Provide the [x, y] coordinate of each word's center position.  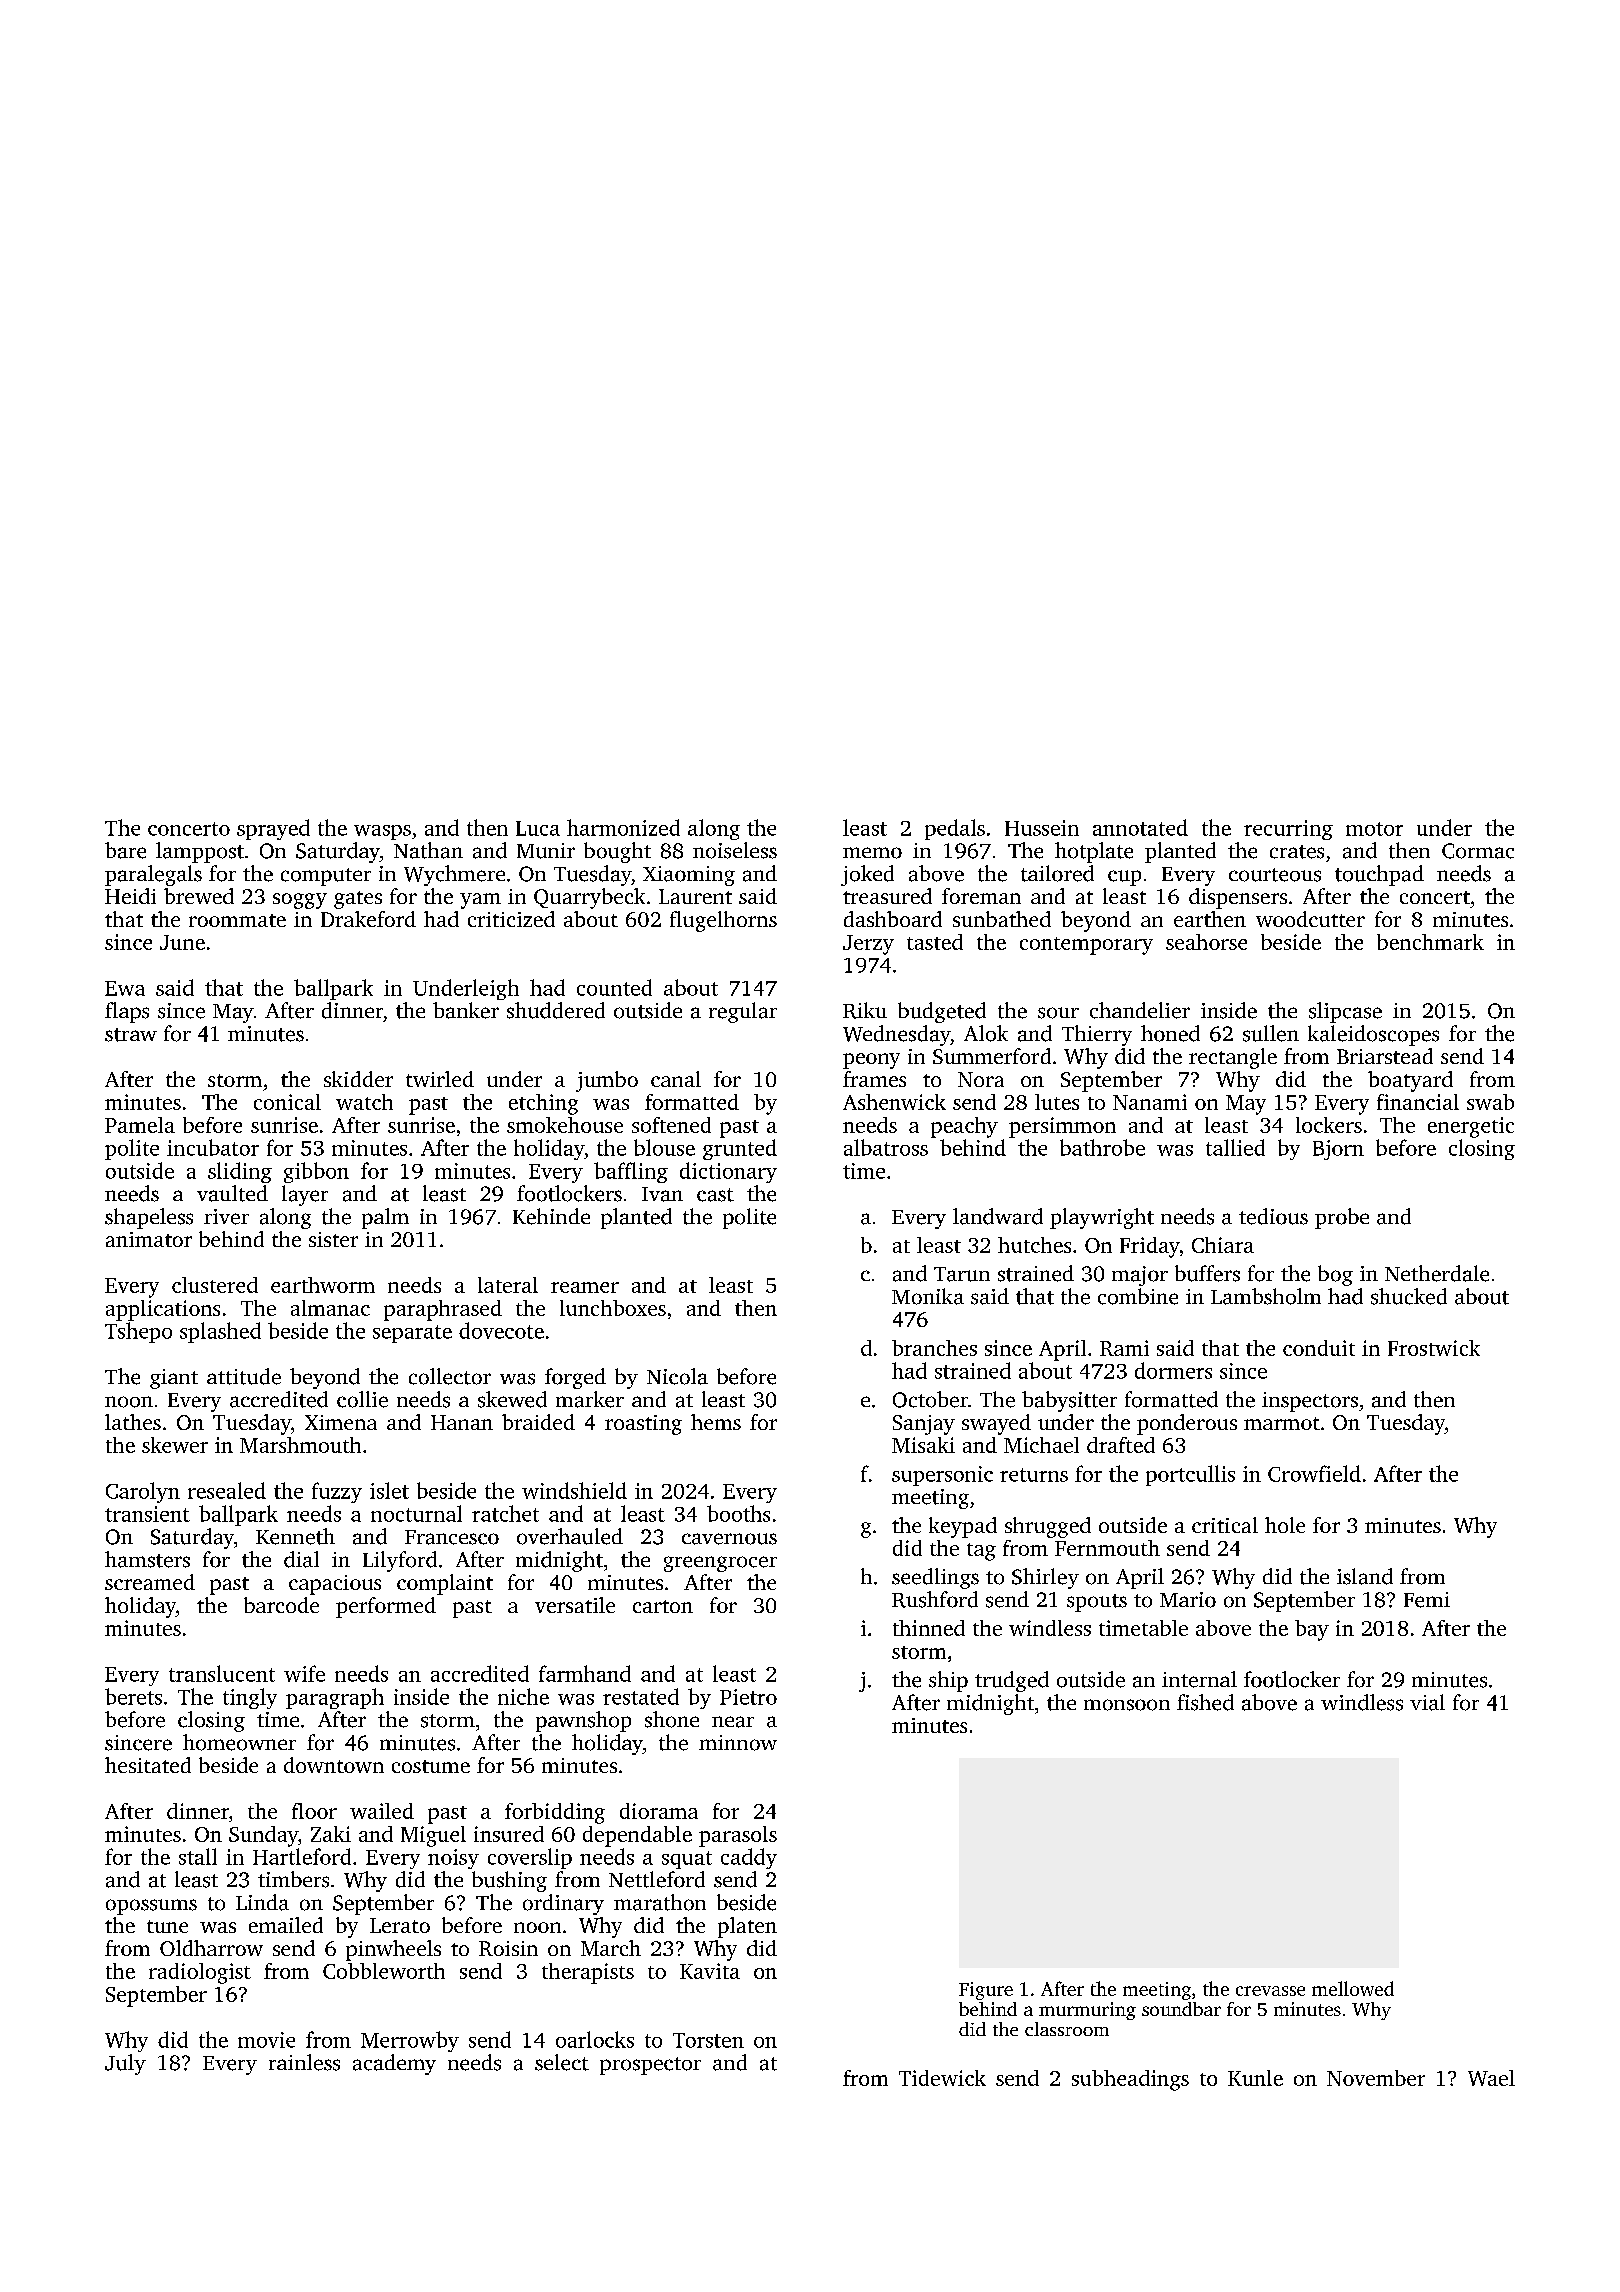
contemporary [1086, 946]
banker [466, 1010]
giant [174, 1379]
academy [394, 2064]
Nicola [677, 1376]
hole [1285, 1525]
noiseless [735, 850]
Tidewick [942, 2078]
